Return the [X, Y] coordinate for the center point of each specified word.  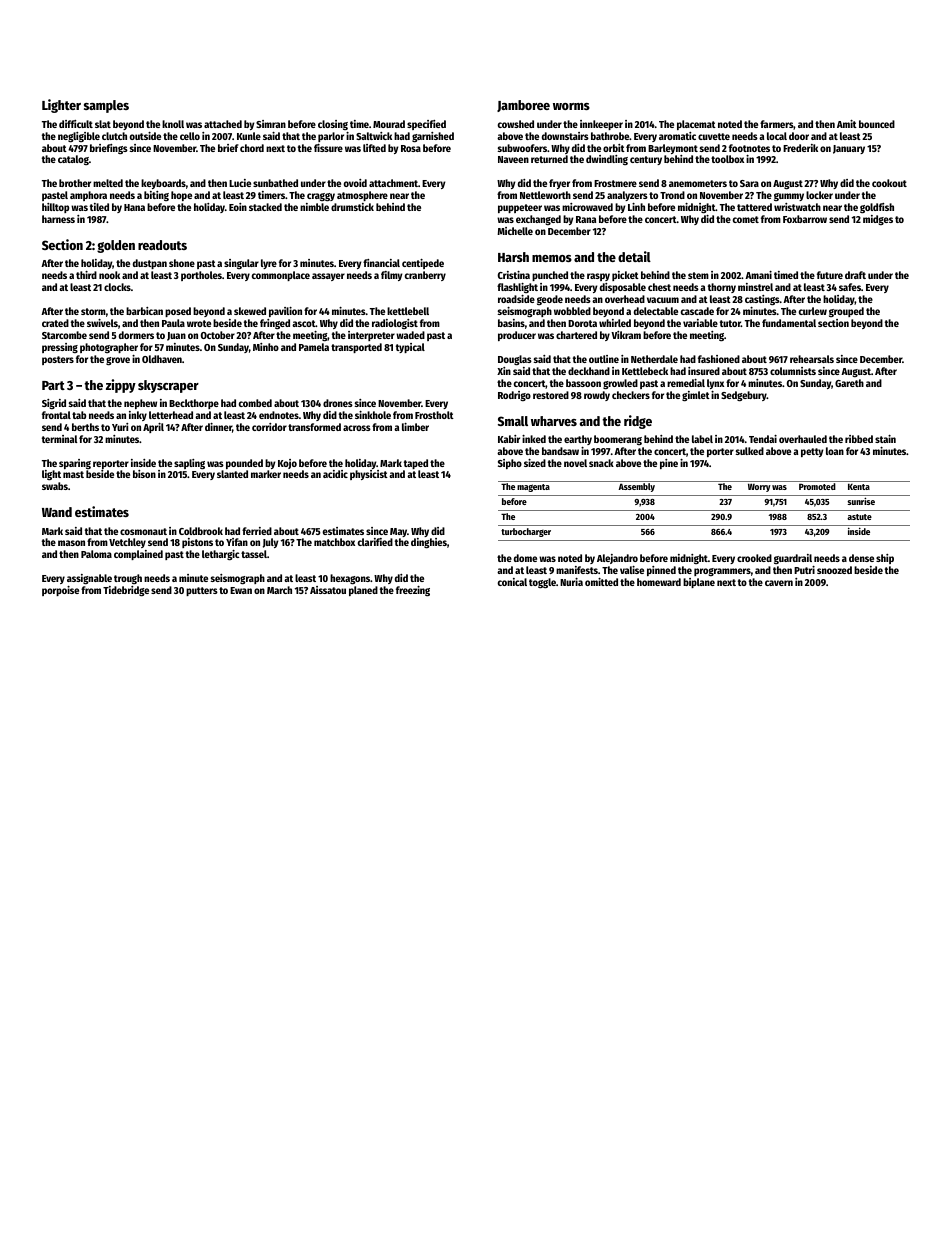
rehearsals [812, 359]
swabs [55, 486]
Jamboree [523, 106]
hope [181, 196]
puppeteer [520, 208]
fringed [275, 324]
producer [517, 336]
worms [571, 106]
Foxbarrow [805, 219]
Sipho [510, 464]
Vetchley [127, 543]
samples [106, 106]
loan [835, 451]
